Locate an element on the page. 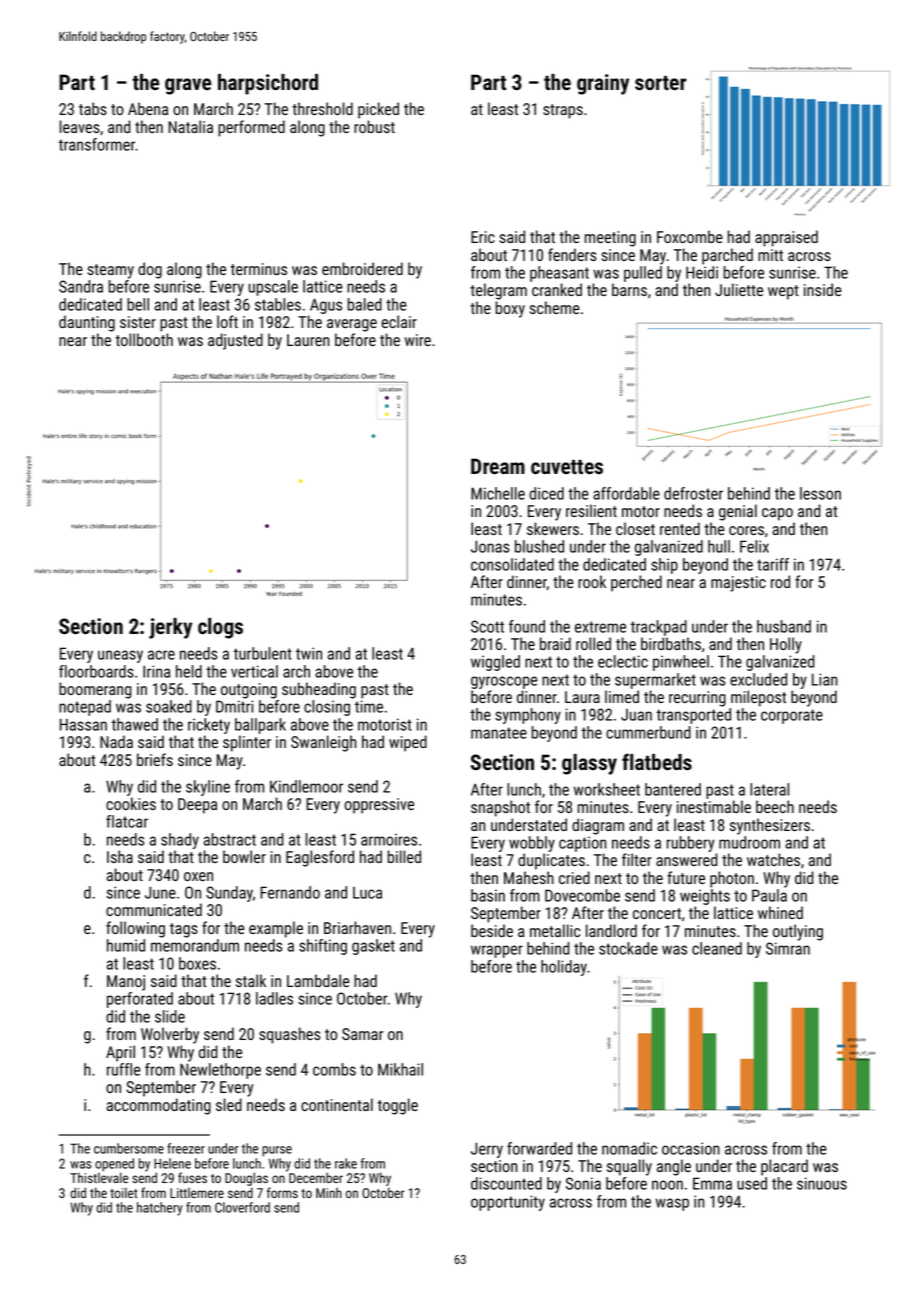 The height and width of the page is (1316, 908). fenders is located at coordinates (572, 254).
